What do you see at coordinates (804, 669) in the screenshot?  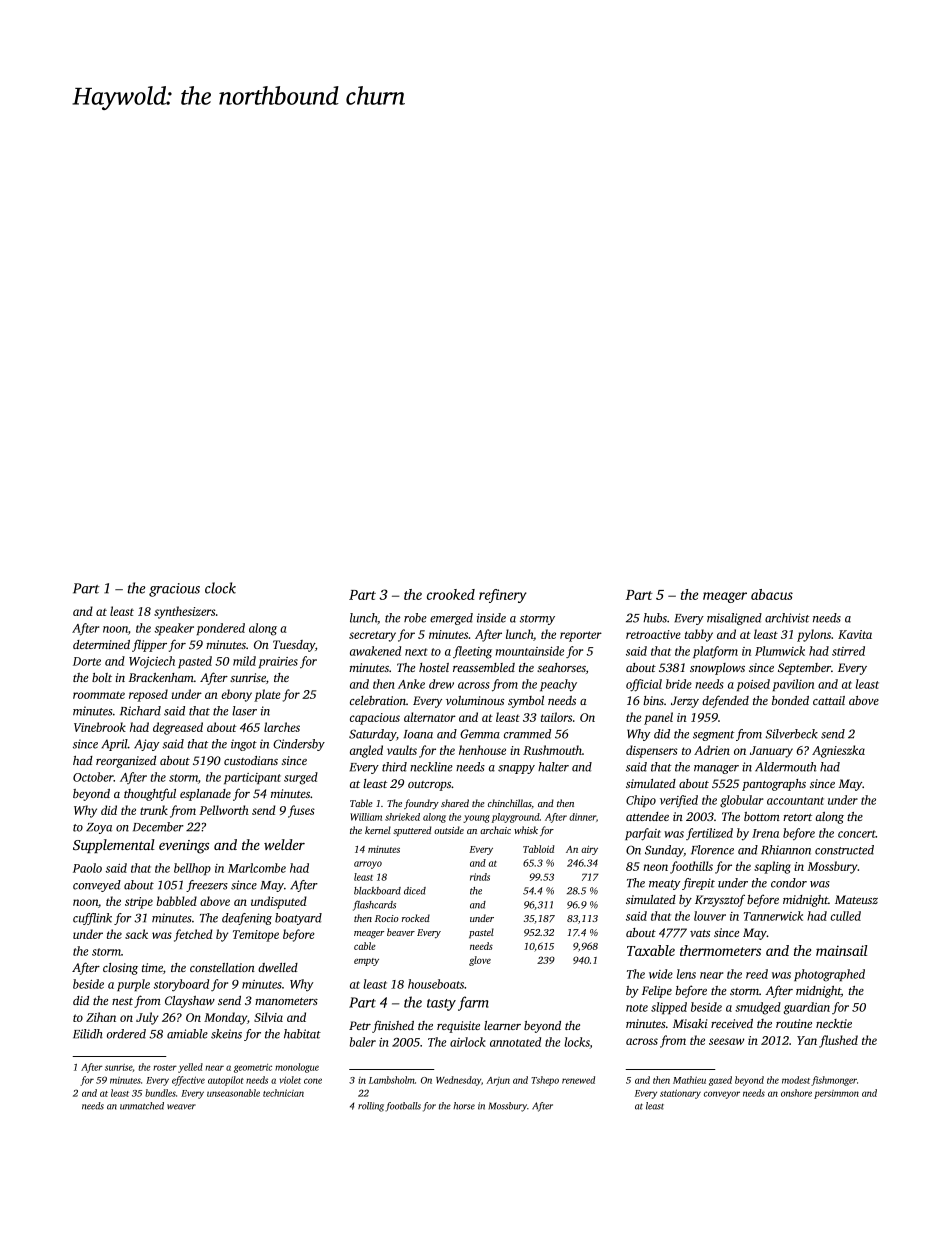 I see `September` at bounding box center [804, 669].
